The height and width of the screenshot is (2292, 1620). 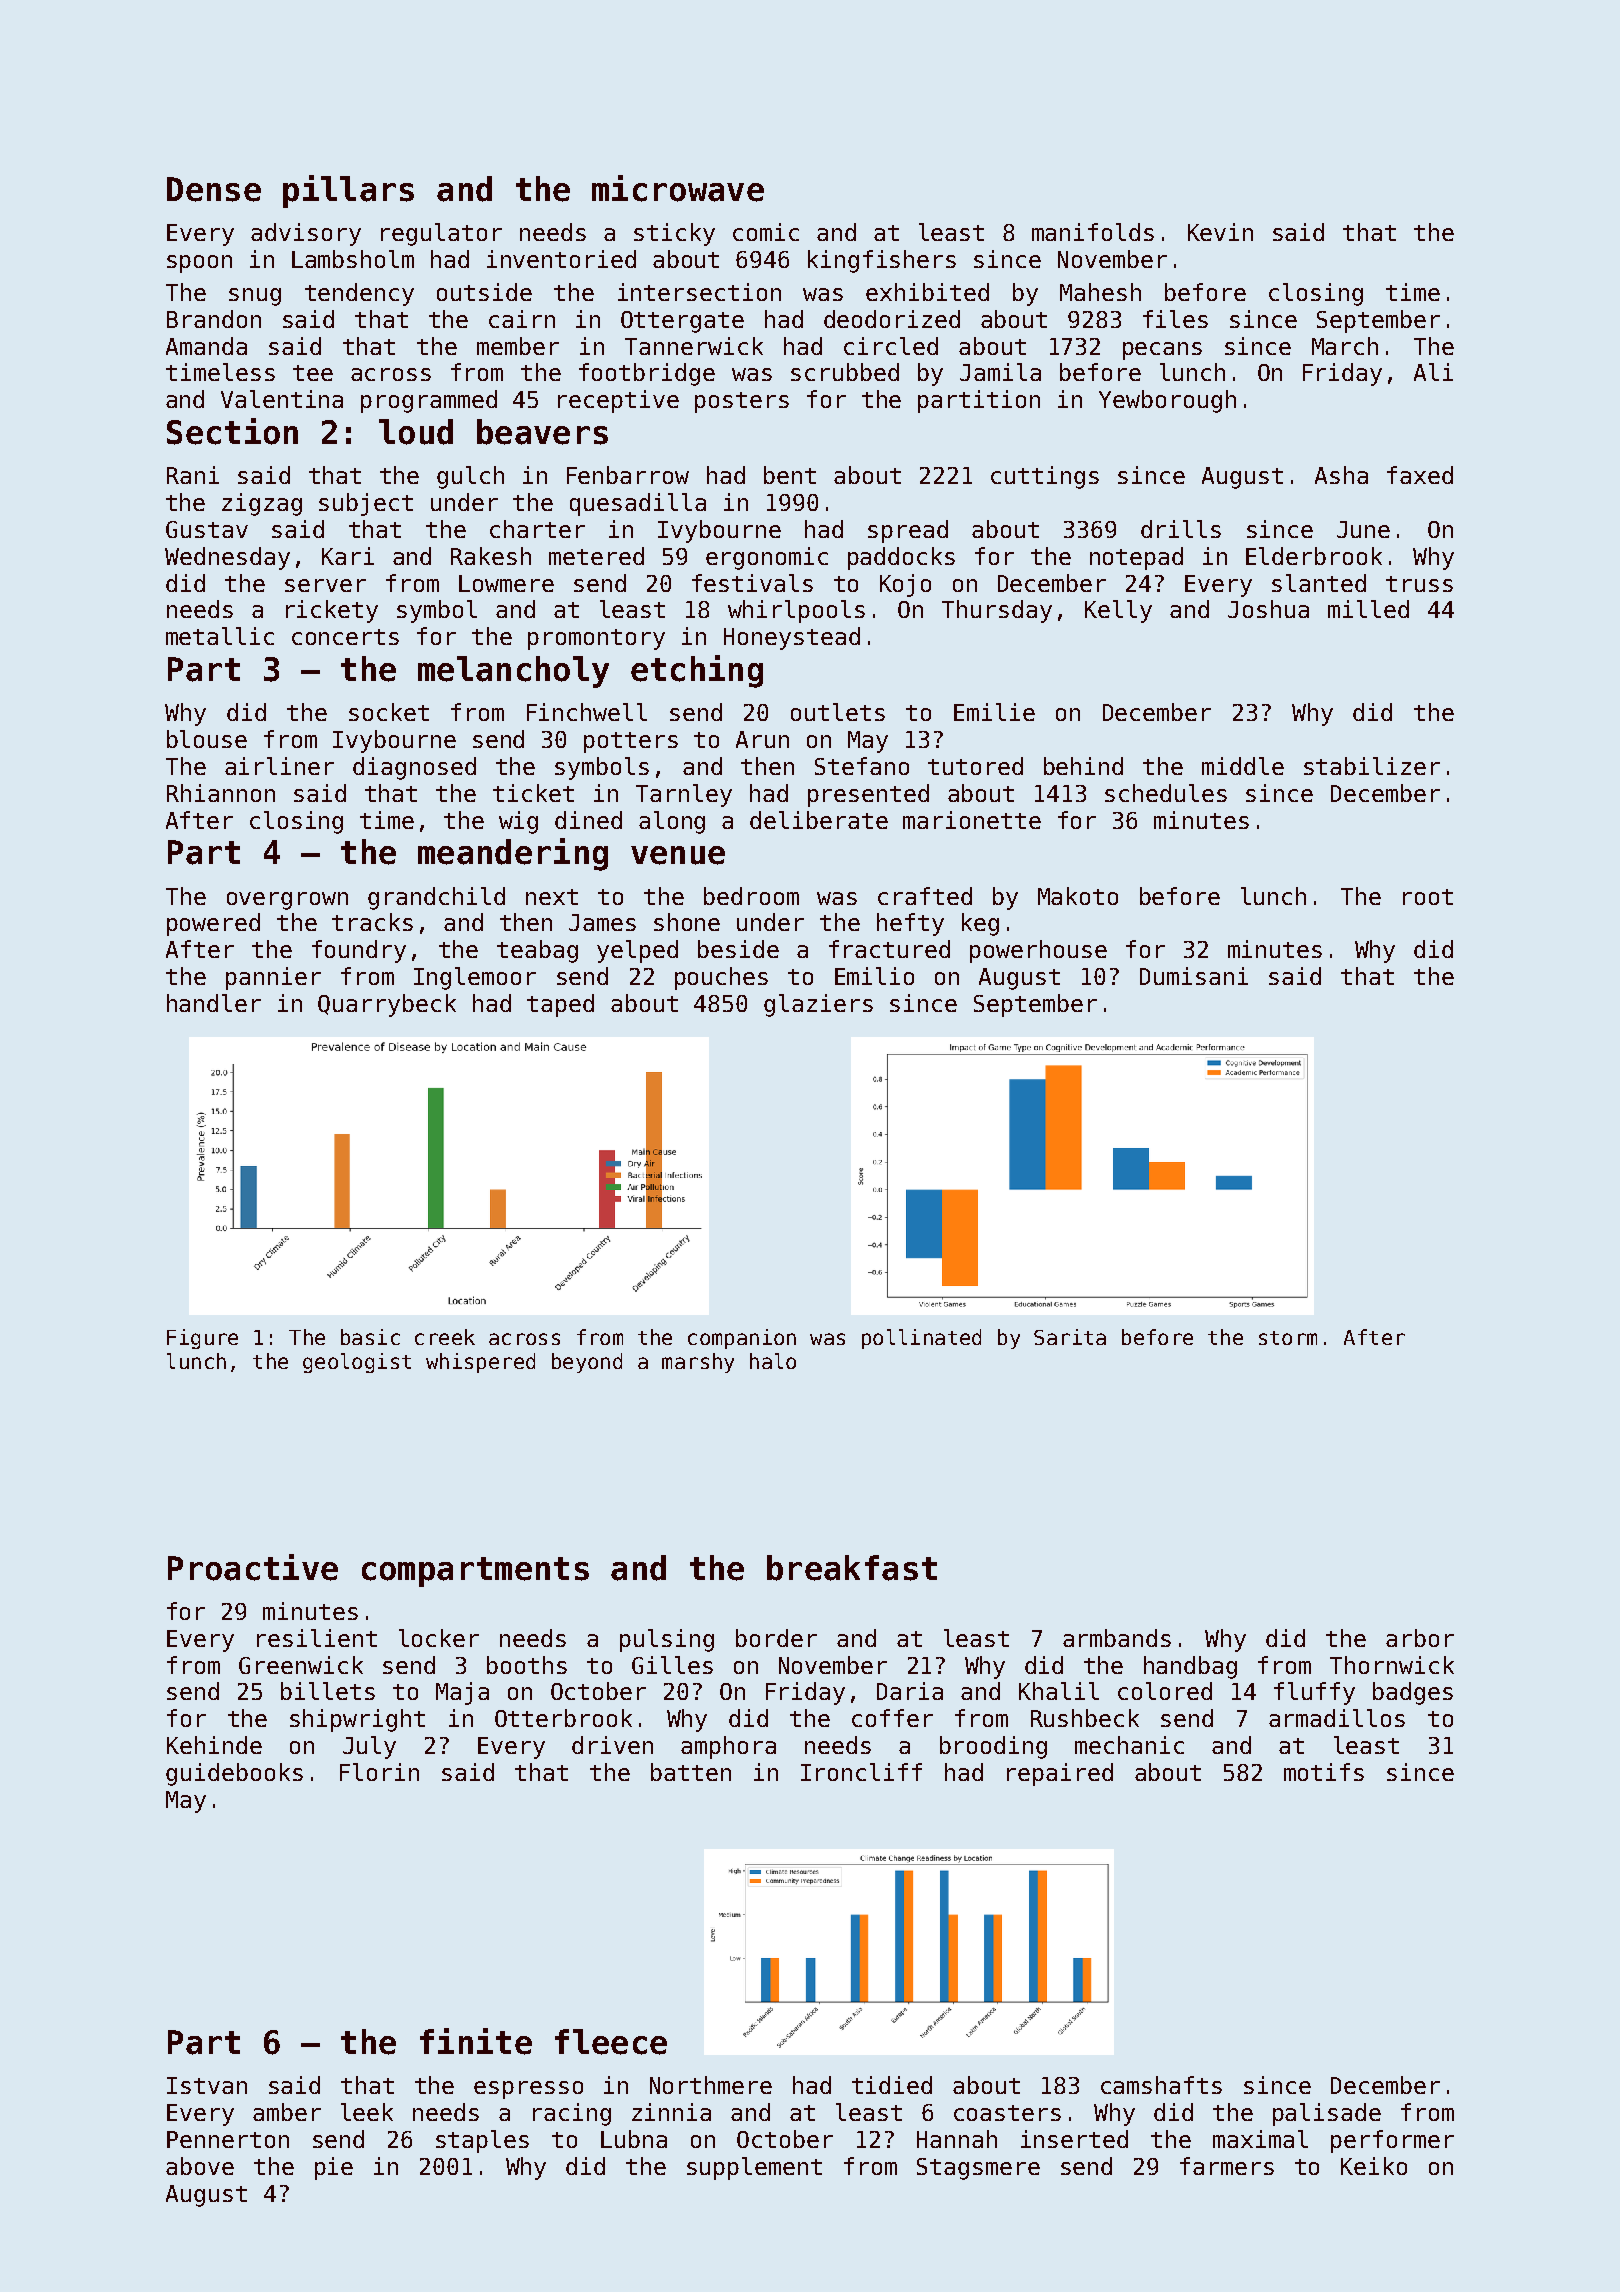 What do you see at coordinates (1093, 232) in the screenshot?
I see `manifolds` at bounding box center [1093, 232].
